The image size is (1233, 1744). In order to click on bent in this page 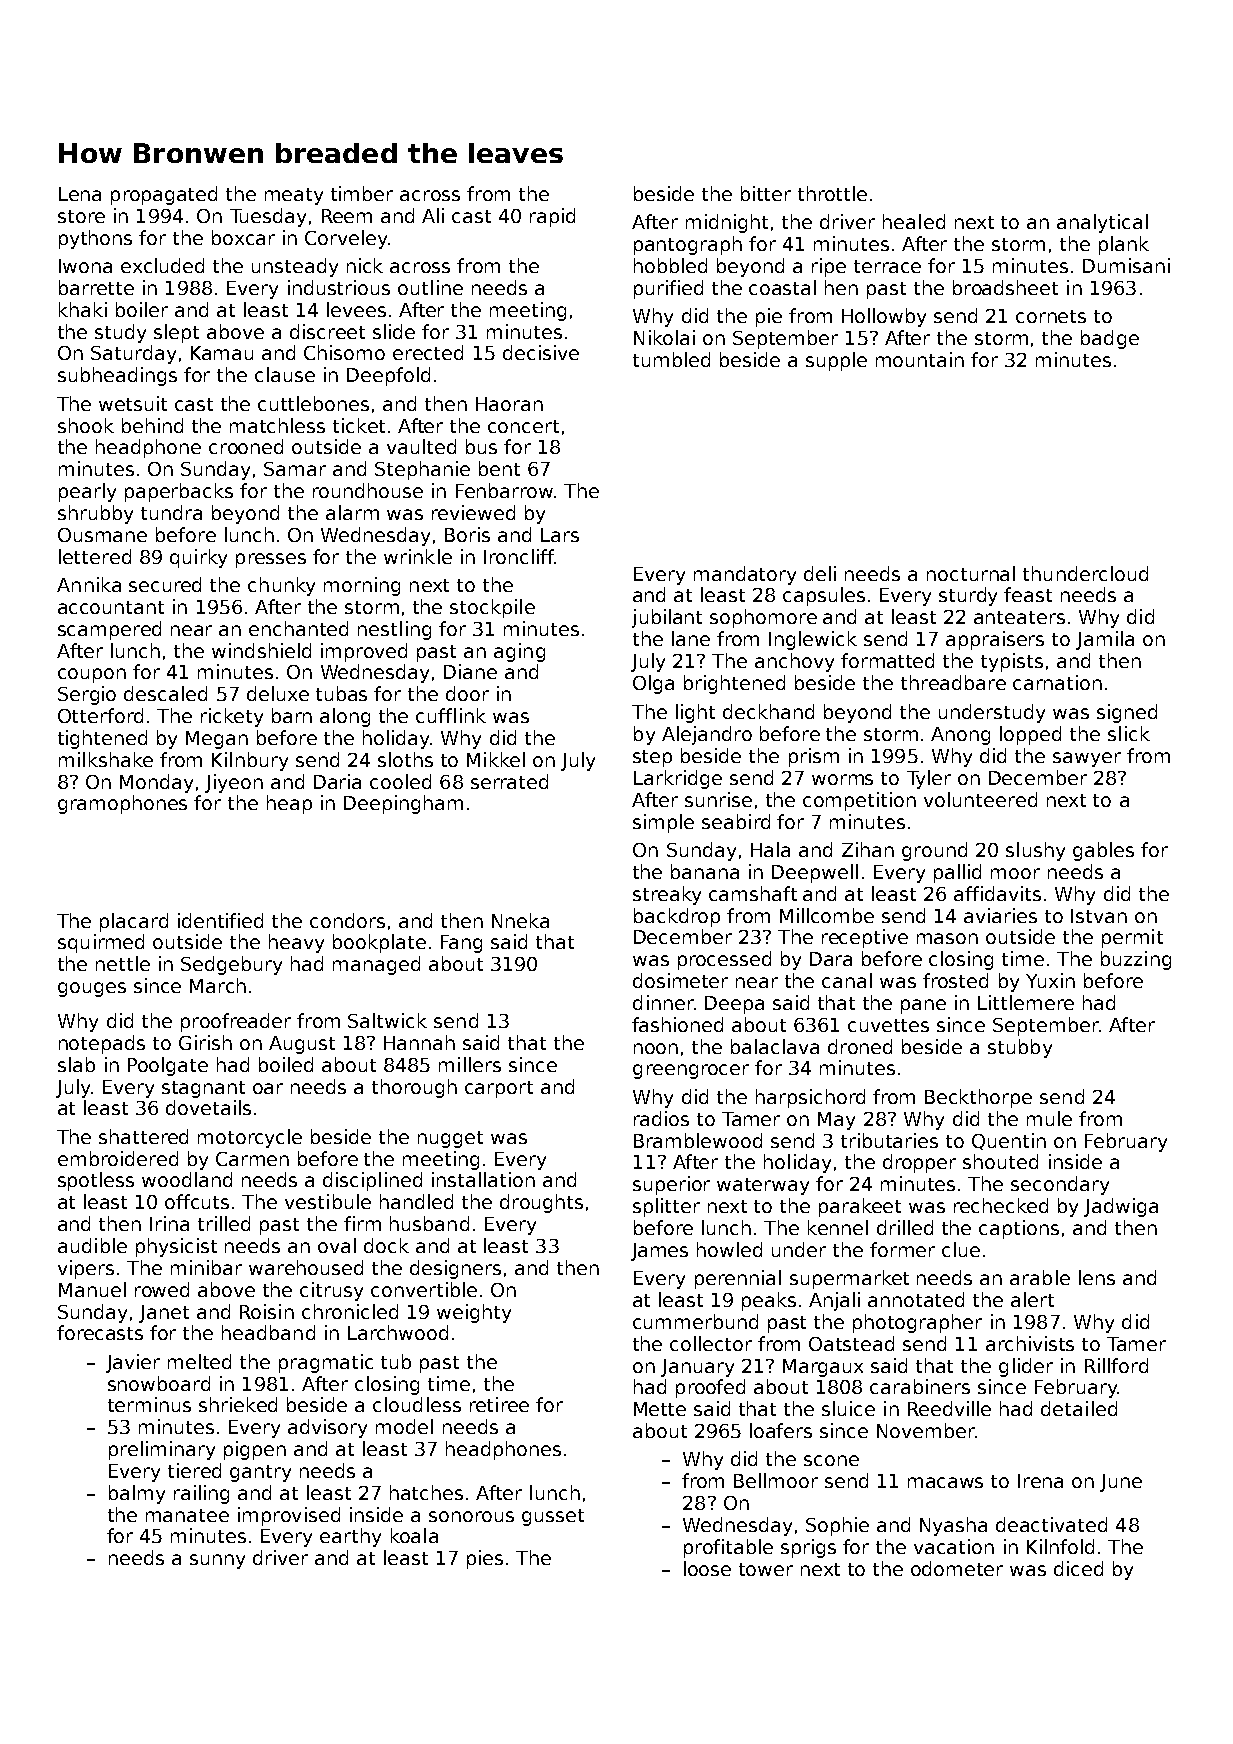, I will do `click(499, 468)`.
